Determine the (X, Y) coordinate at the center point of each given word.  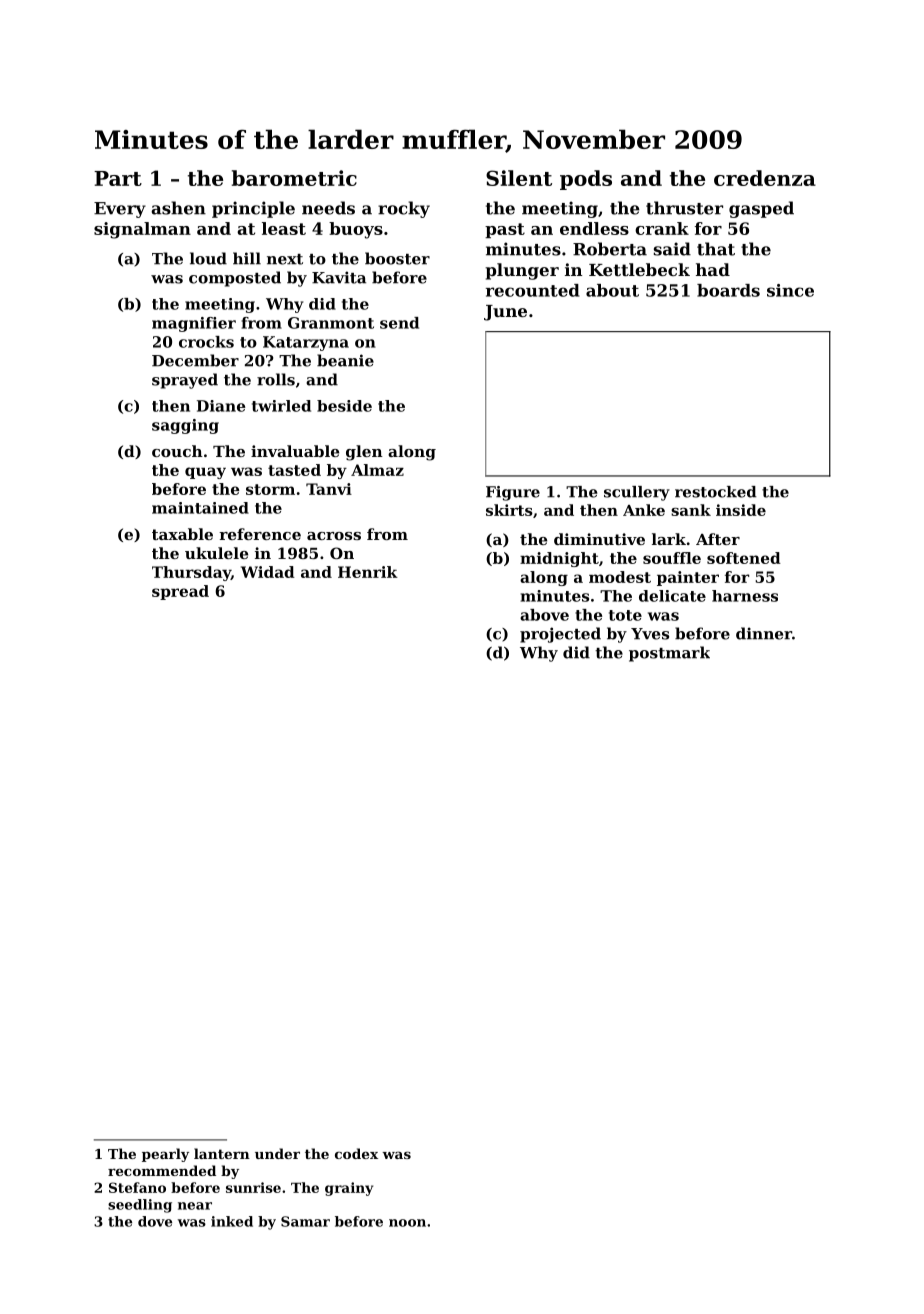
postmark (669, 654)
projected (560, 635)
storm (270, 489)
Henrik (368, 572)
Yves (650, 634)
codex (356, 1153)
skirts (509, 510)
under (277, 1153)
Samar (305, 1221)
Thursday (191, 573)
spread (180, 592)
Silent (519, 178)
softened (744, 558)
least (284, 228)
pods (586, 180)
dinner (764, 633)
